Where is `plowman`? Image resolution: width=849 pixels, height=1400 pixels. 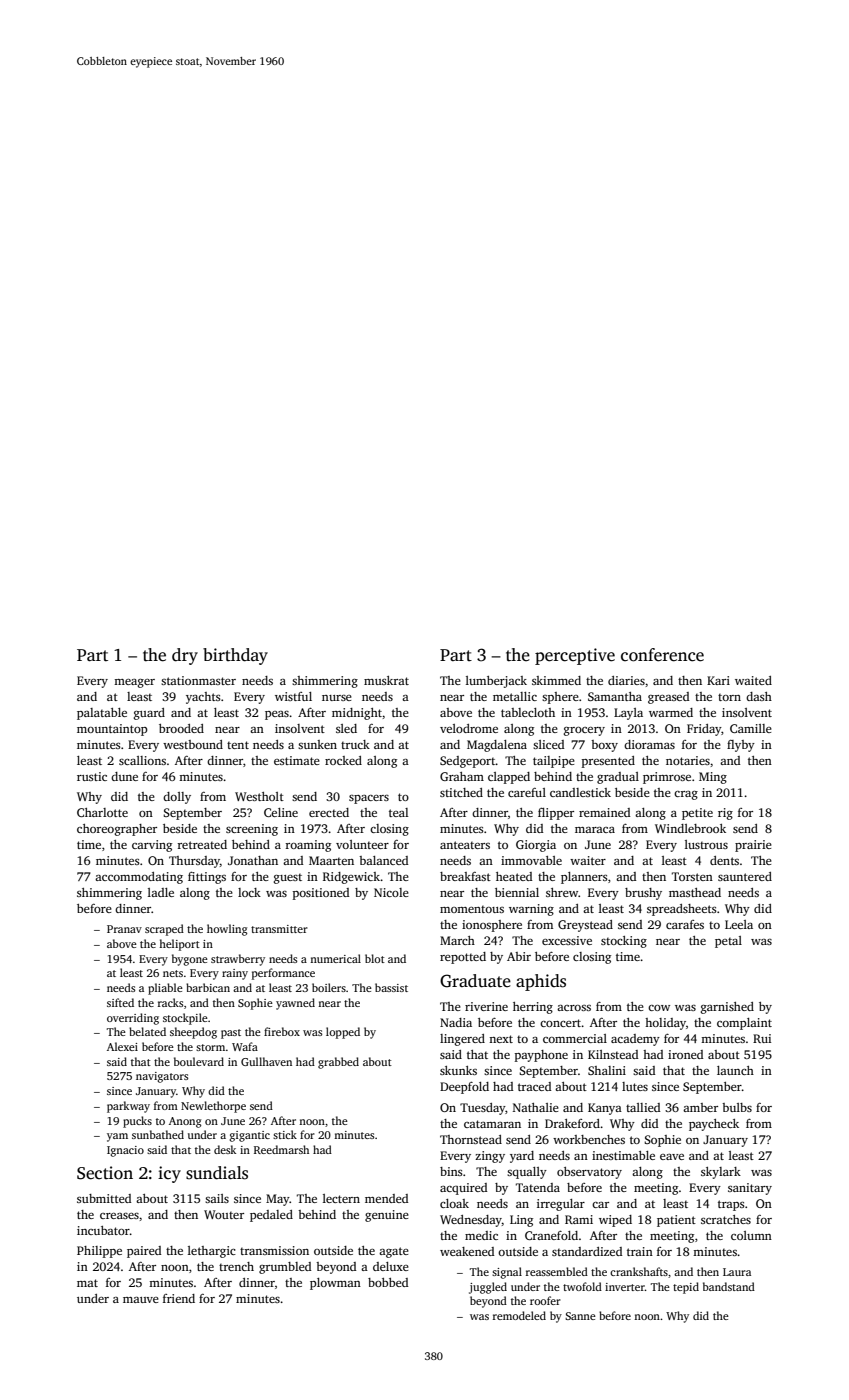 plowman is located at coordinates (335, 1284).
